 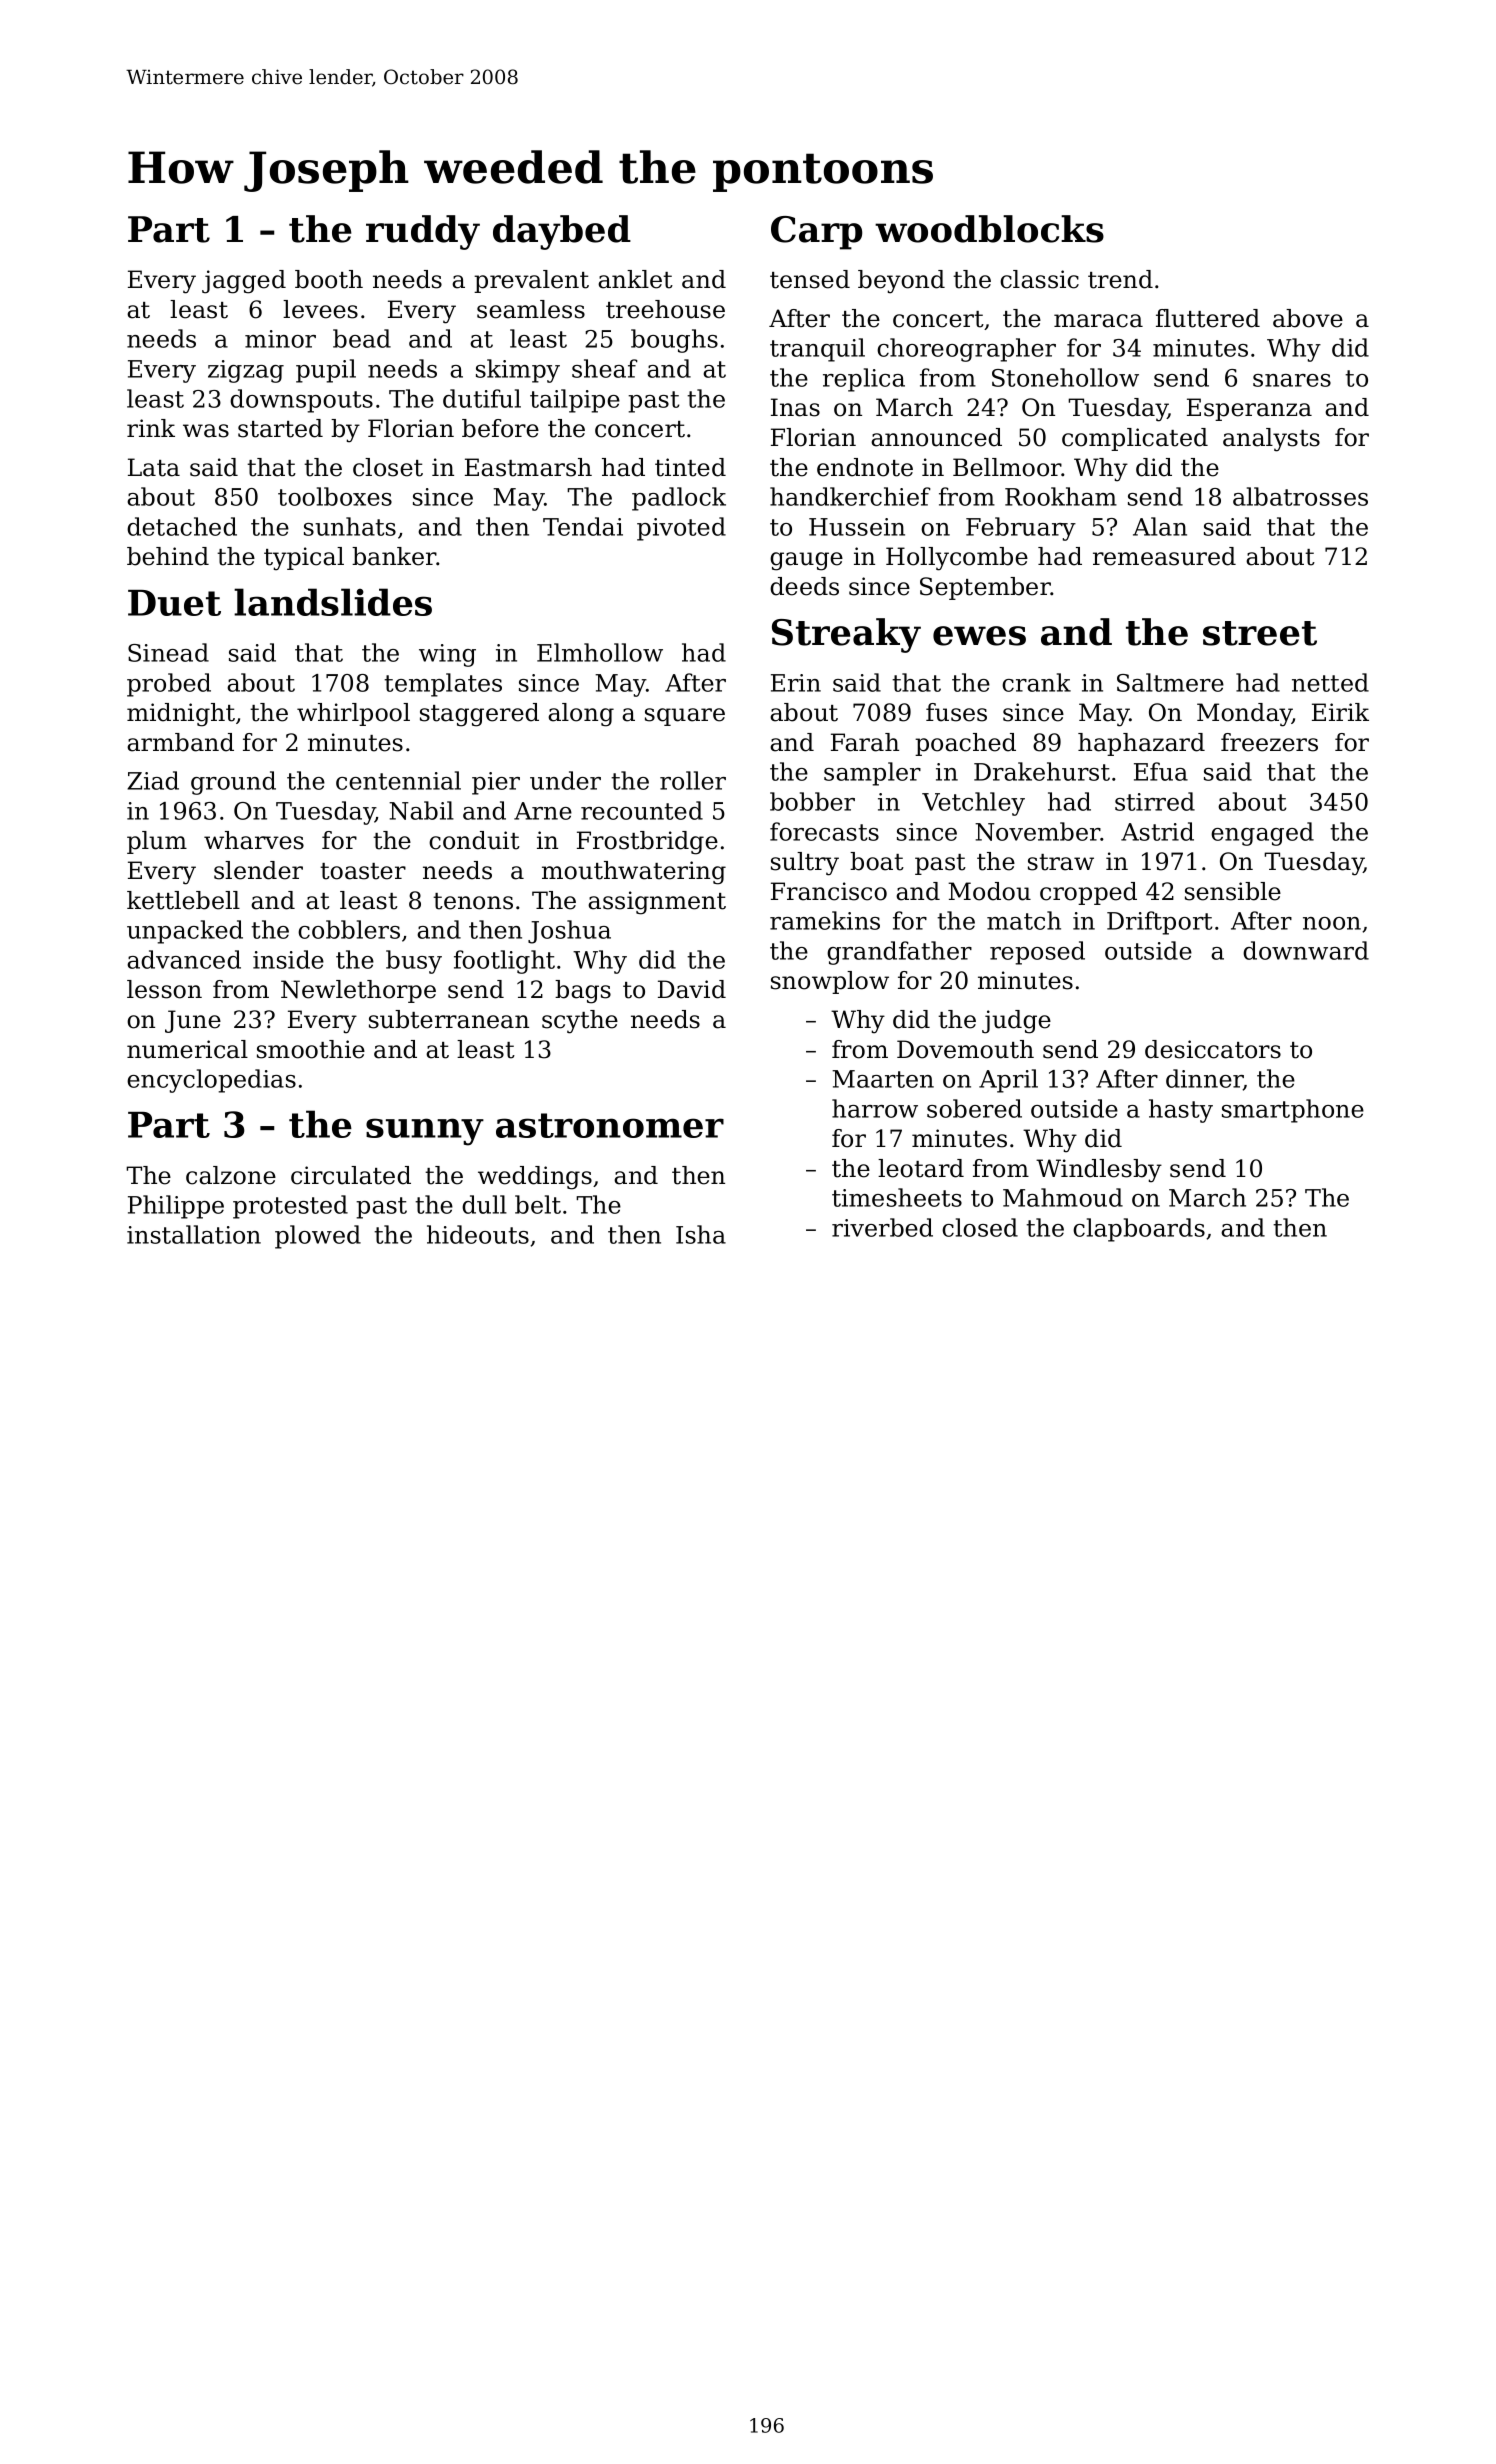 What do you see at coordinates (423, 232) in the page?
I see `ruddy` at bounding box center [423, 232].
